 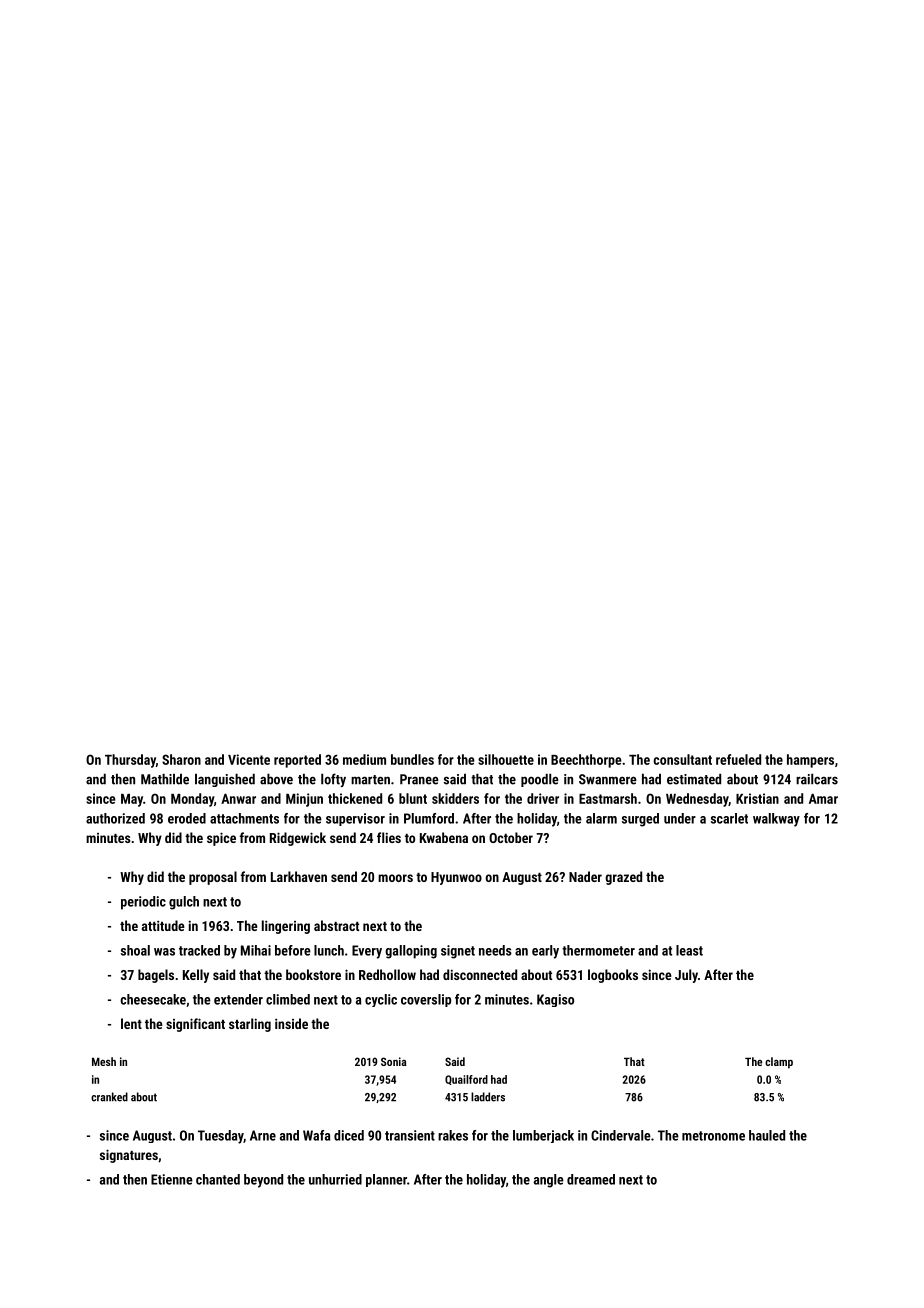 I want to click on hauled, so click(x=767, y=1135).
